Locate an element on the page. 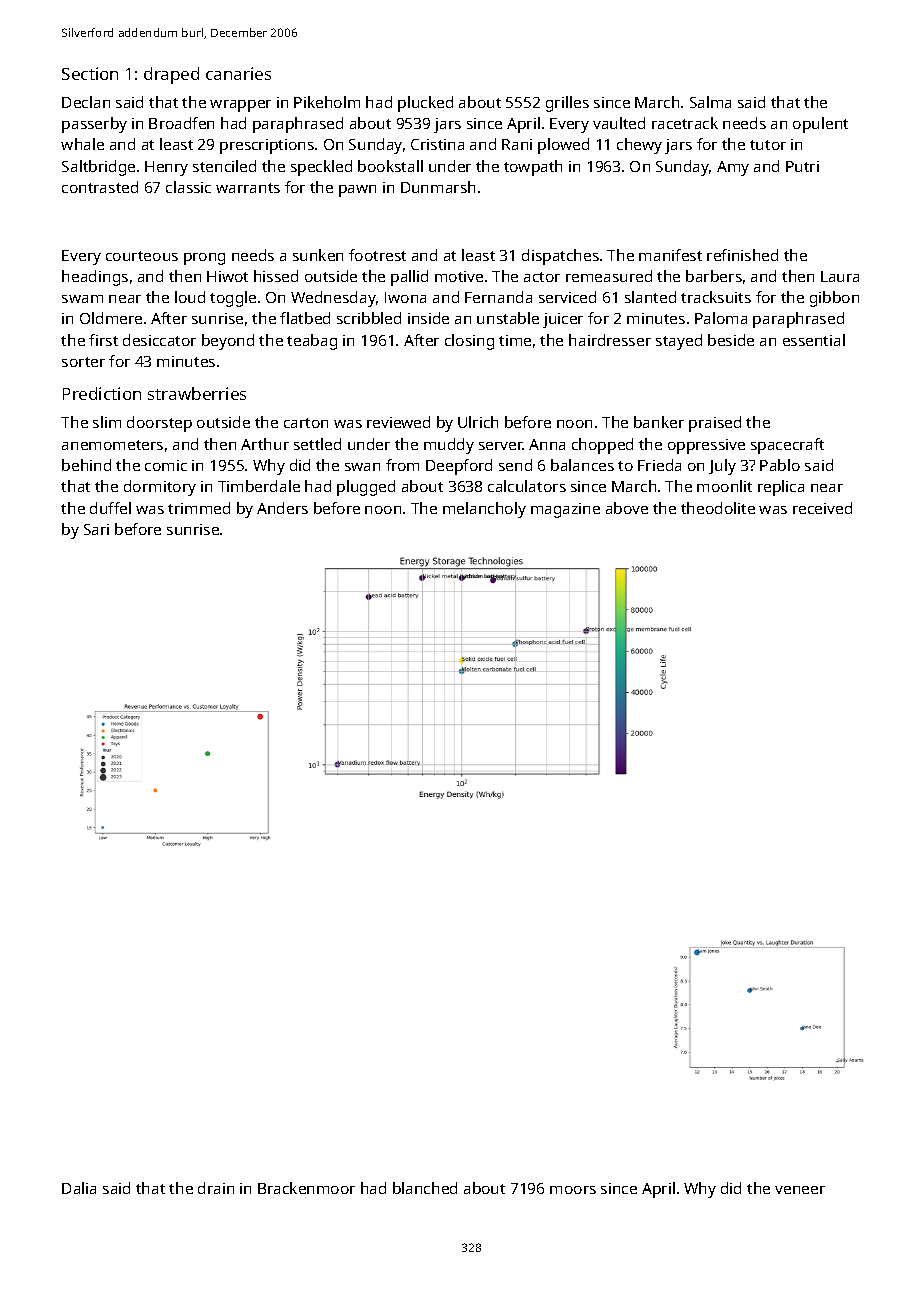 This page has height=1308, width=924. Laura is located at coordinates (840, 276).
